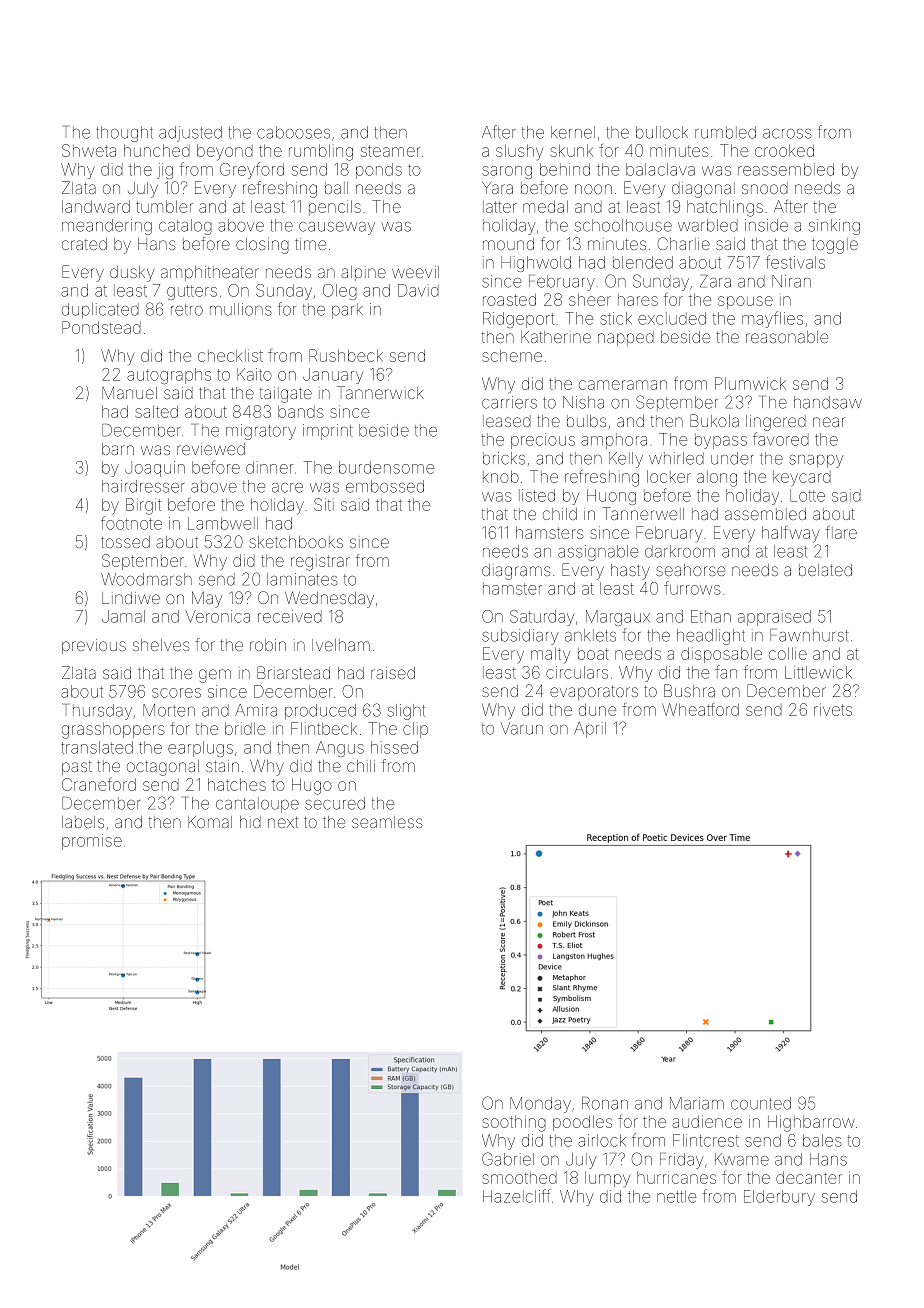 The image size is (924, 1308). Describe the element at coordinates (520, 637) in the image. I see `subsidiary` at that location.
